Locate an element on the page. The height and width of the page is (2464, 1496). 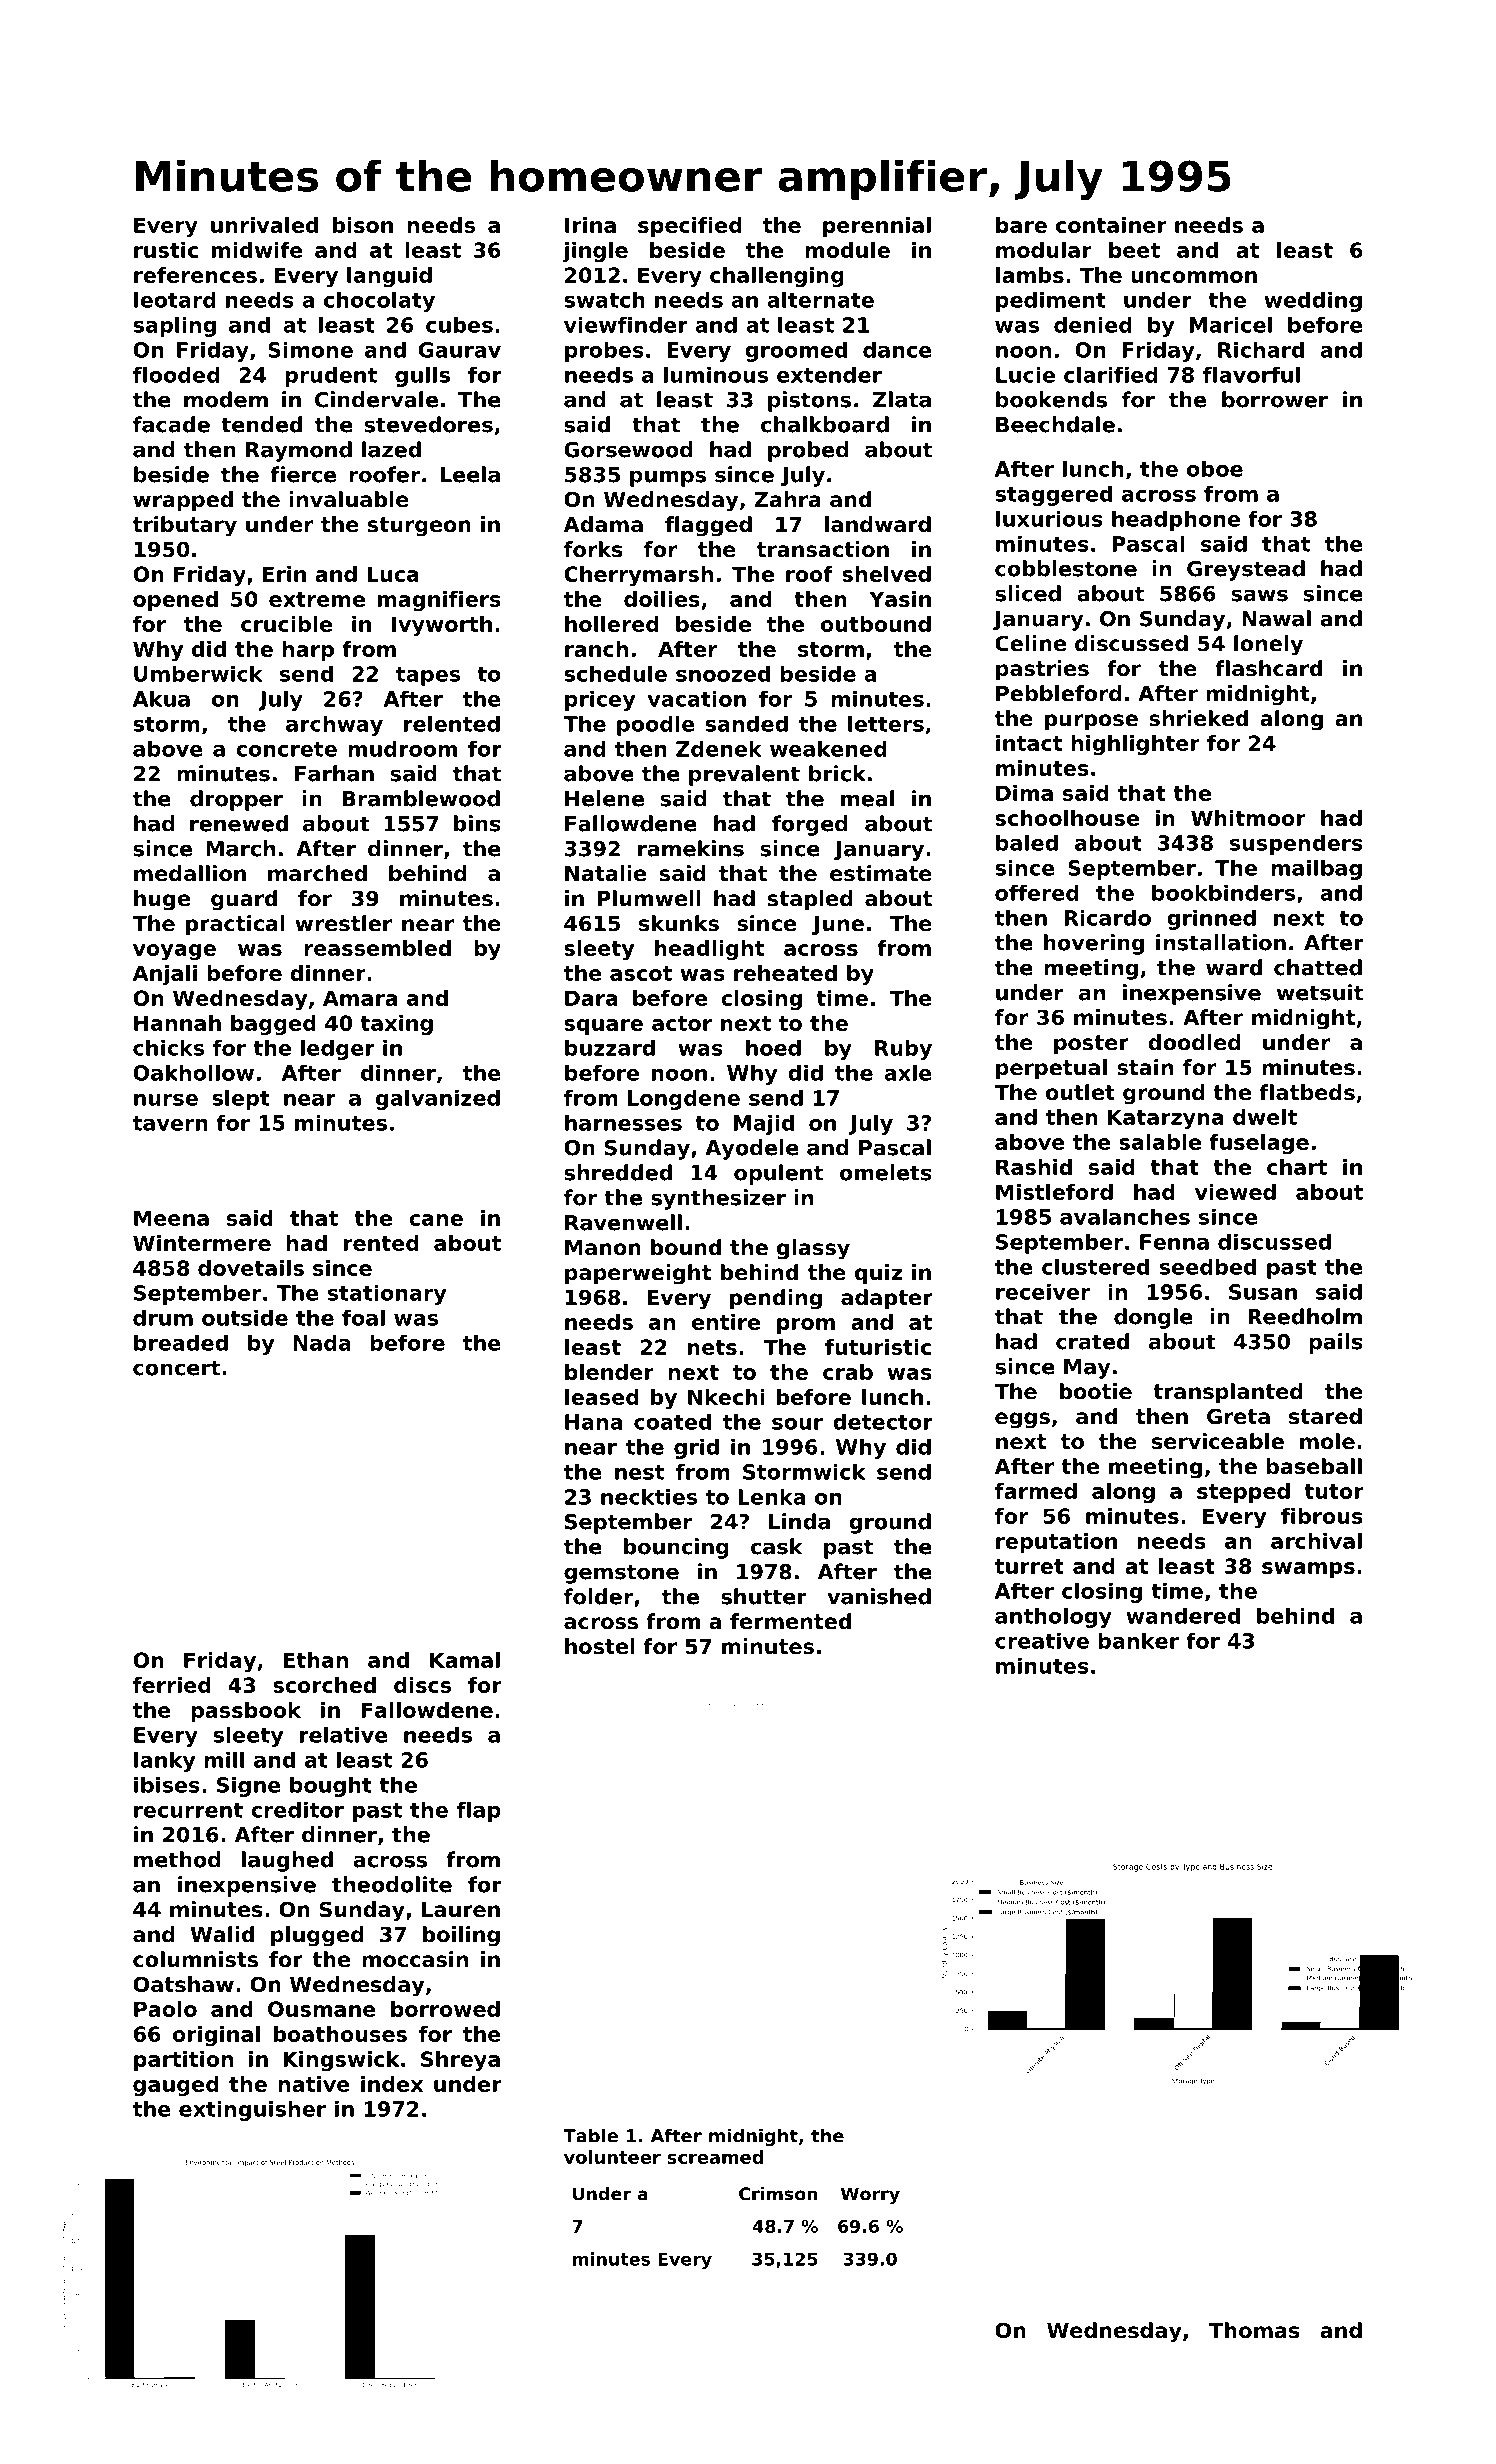
Ricardo is located at coordinates (1108, 917).
